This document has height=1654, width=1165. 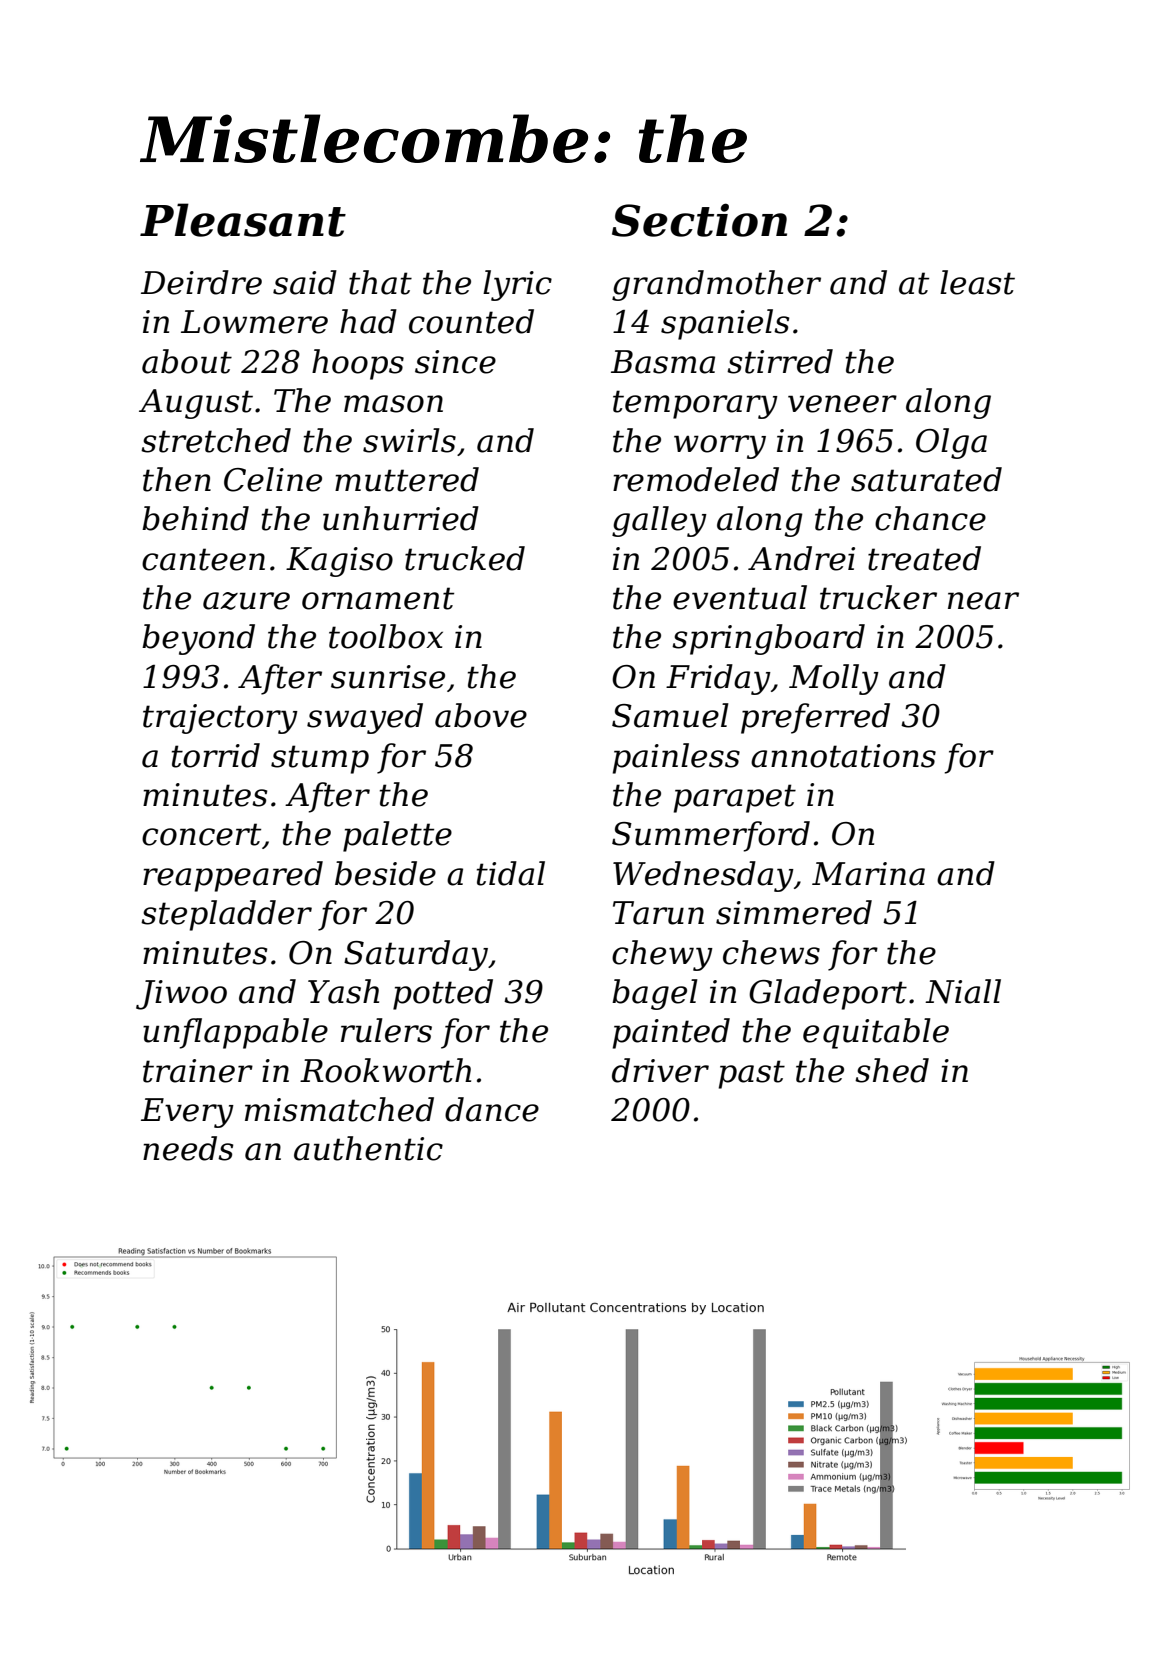 What do you see at coordinates (198, 1071) in the document?
I see `trainer` at bounding box center [198, 1071].
